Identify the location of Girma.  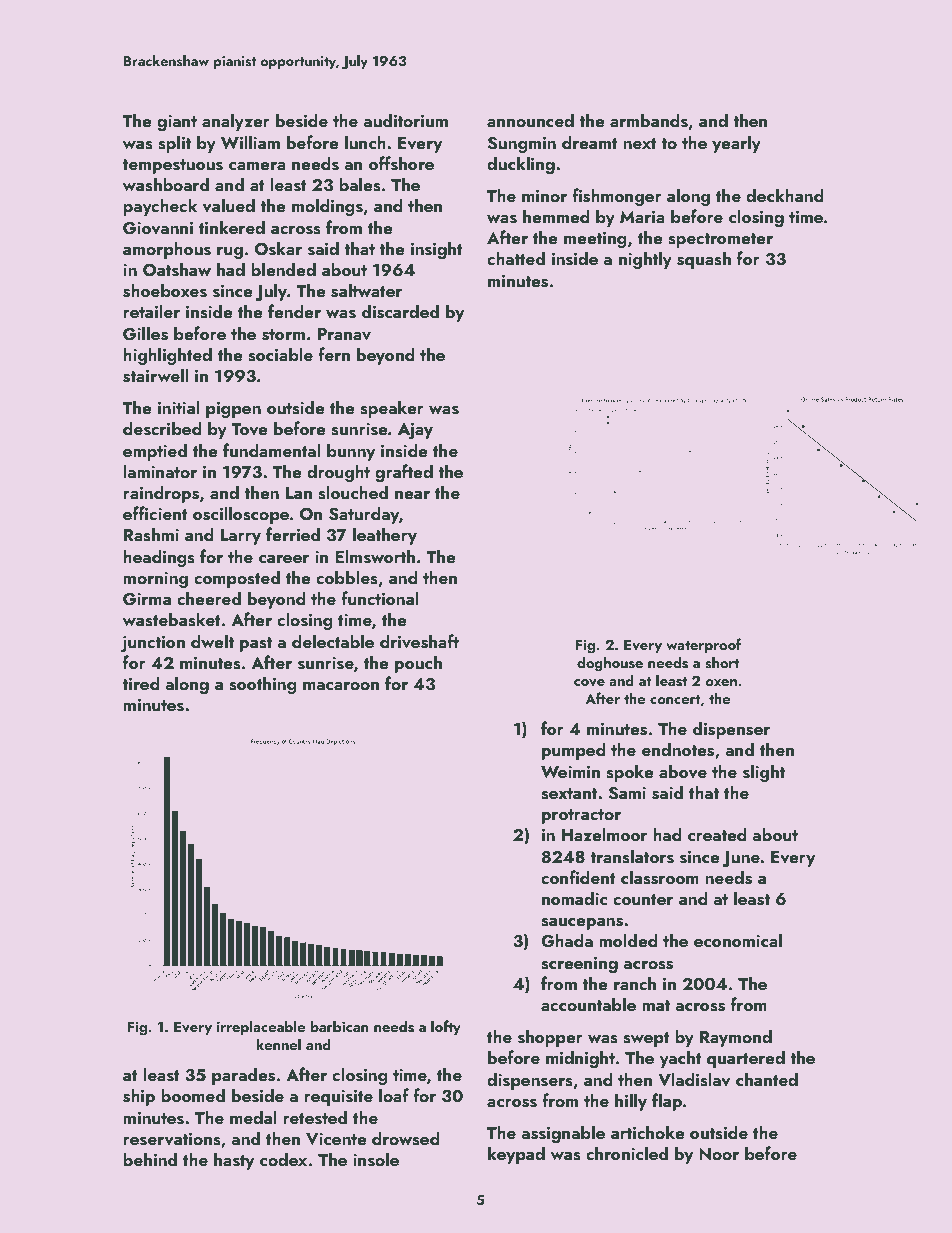
(147, 599).
